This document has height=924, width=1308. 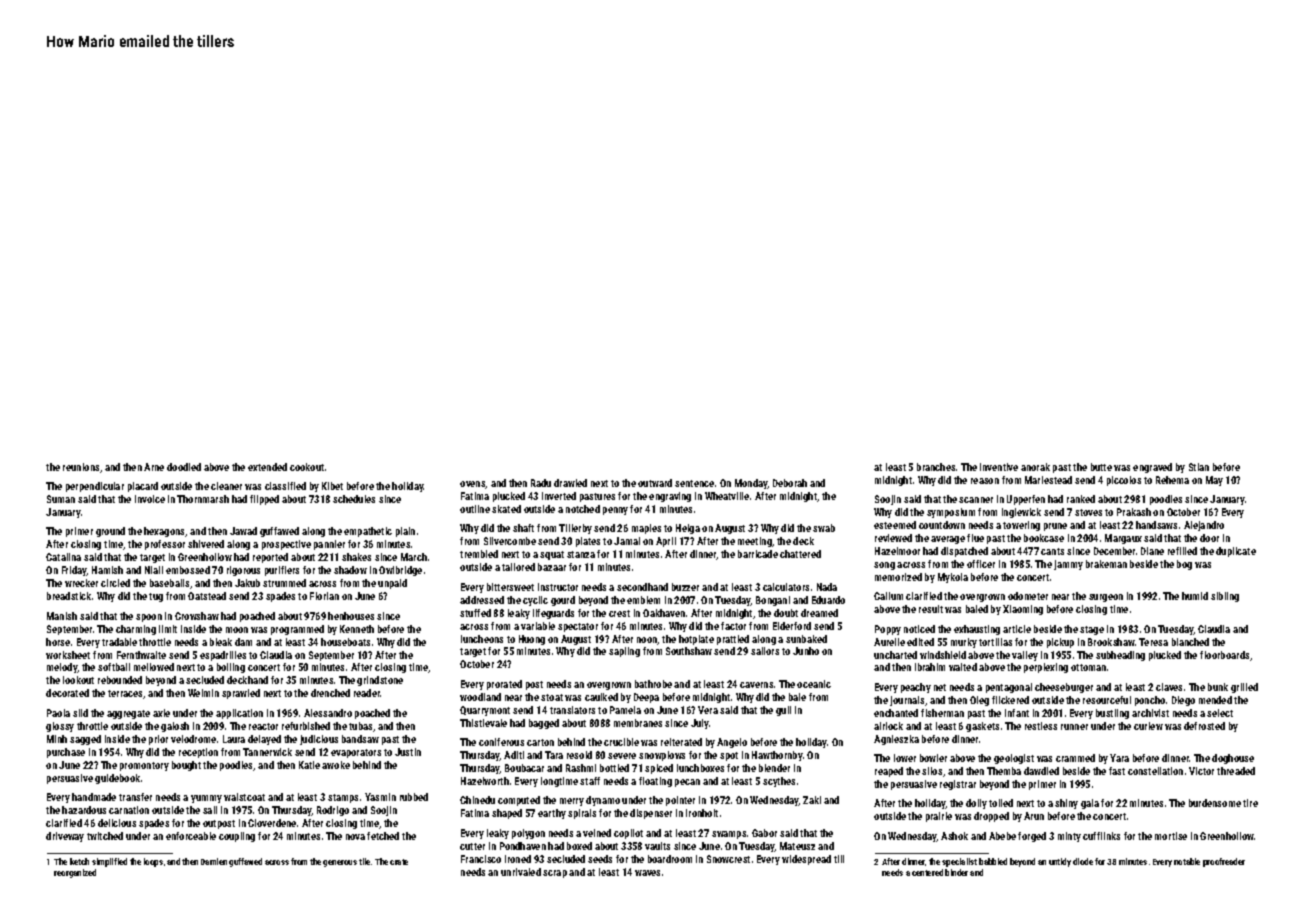 What do you see at coordinates (1083, 861) in the document?
I see `diode` at bounding box center [1083, 861].
